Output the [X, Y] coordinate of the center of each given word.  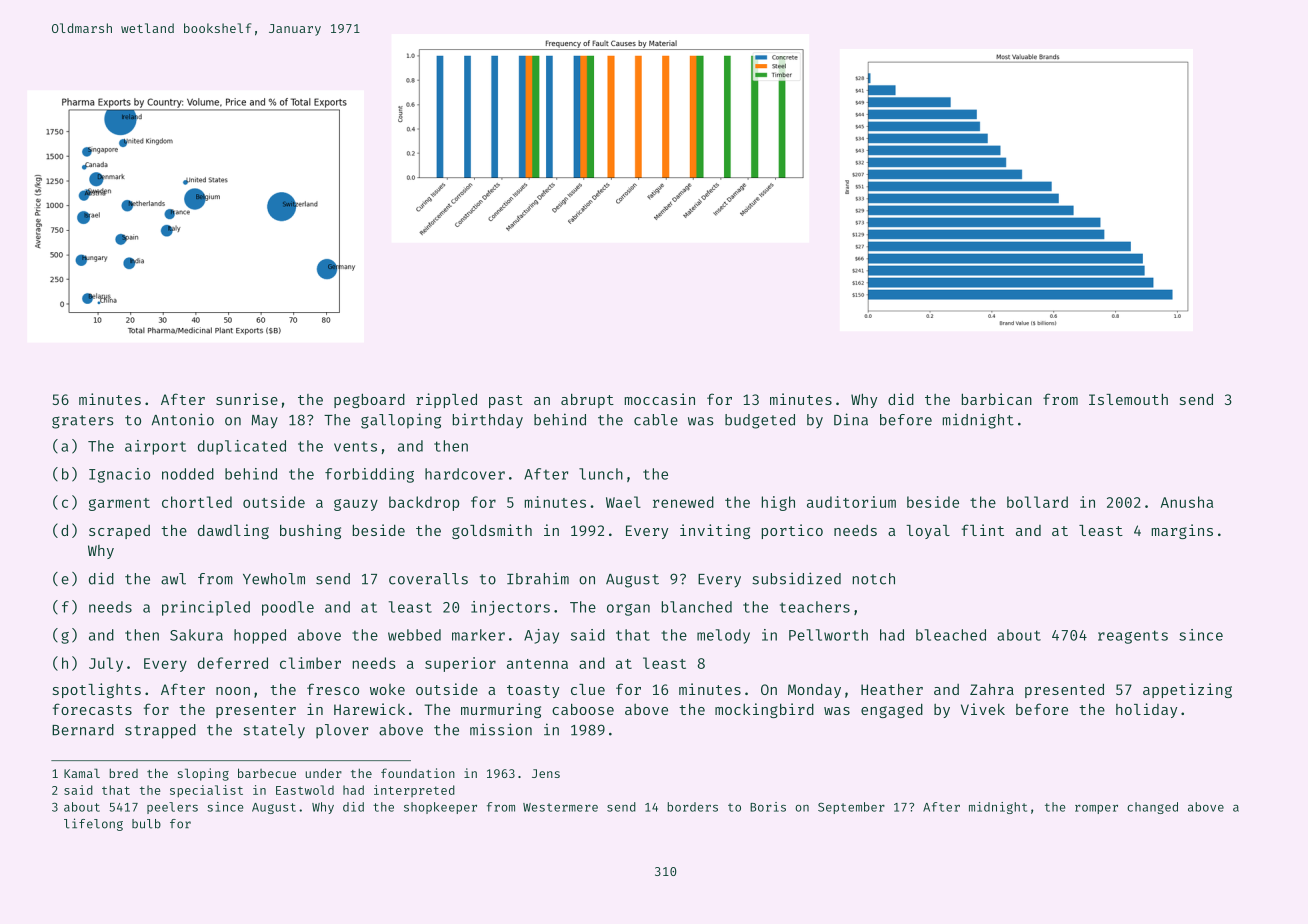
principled [206, 608]
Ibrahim [538, 578]
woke [387, 689]
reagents [1133, 637]
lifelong [93, 824]
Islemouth [1128, 399]
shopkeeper [440, 808]
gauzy [356, 505]
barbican [997, 399]
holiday [1146, 710]
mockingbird [764, 710]
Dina [851, 419]
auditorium [851, 502]
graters [82, 422]
